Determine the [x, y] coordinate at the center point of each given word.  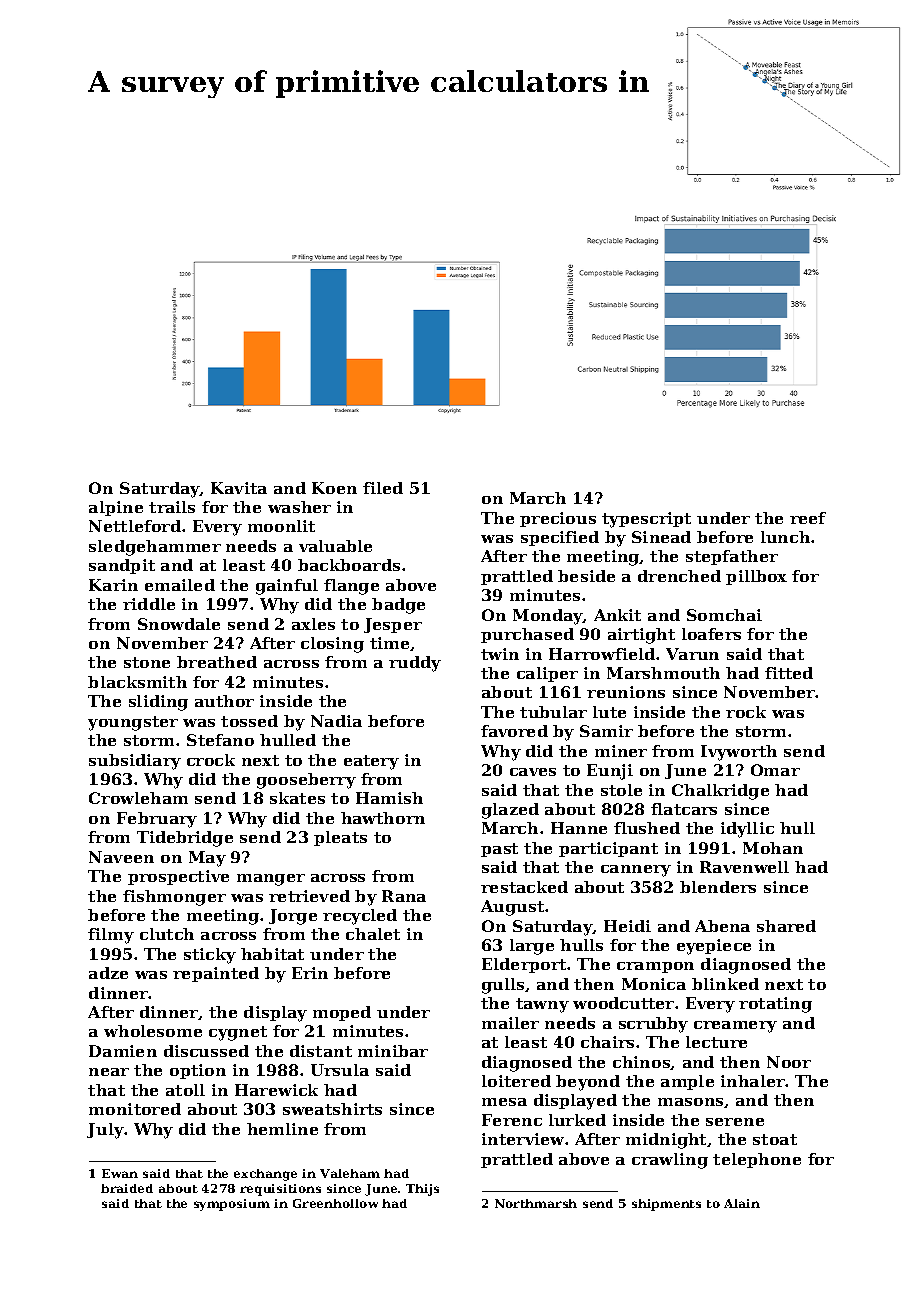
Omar [775, 770]
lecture [716, 1042]
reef [808, 518]
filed [383, 488]
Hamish [389, 798]
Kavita [239, 488]
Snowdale [179, 624]
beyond [588, 1083]
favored [514, 731]
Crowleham [138, 798]
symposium [232, 1205]
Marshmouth [663, 673]
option [198, 1071]
